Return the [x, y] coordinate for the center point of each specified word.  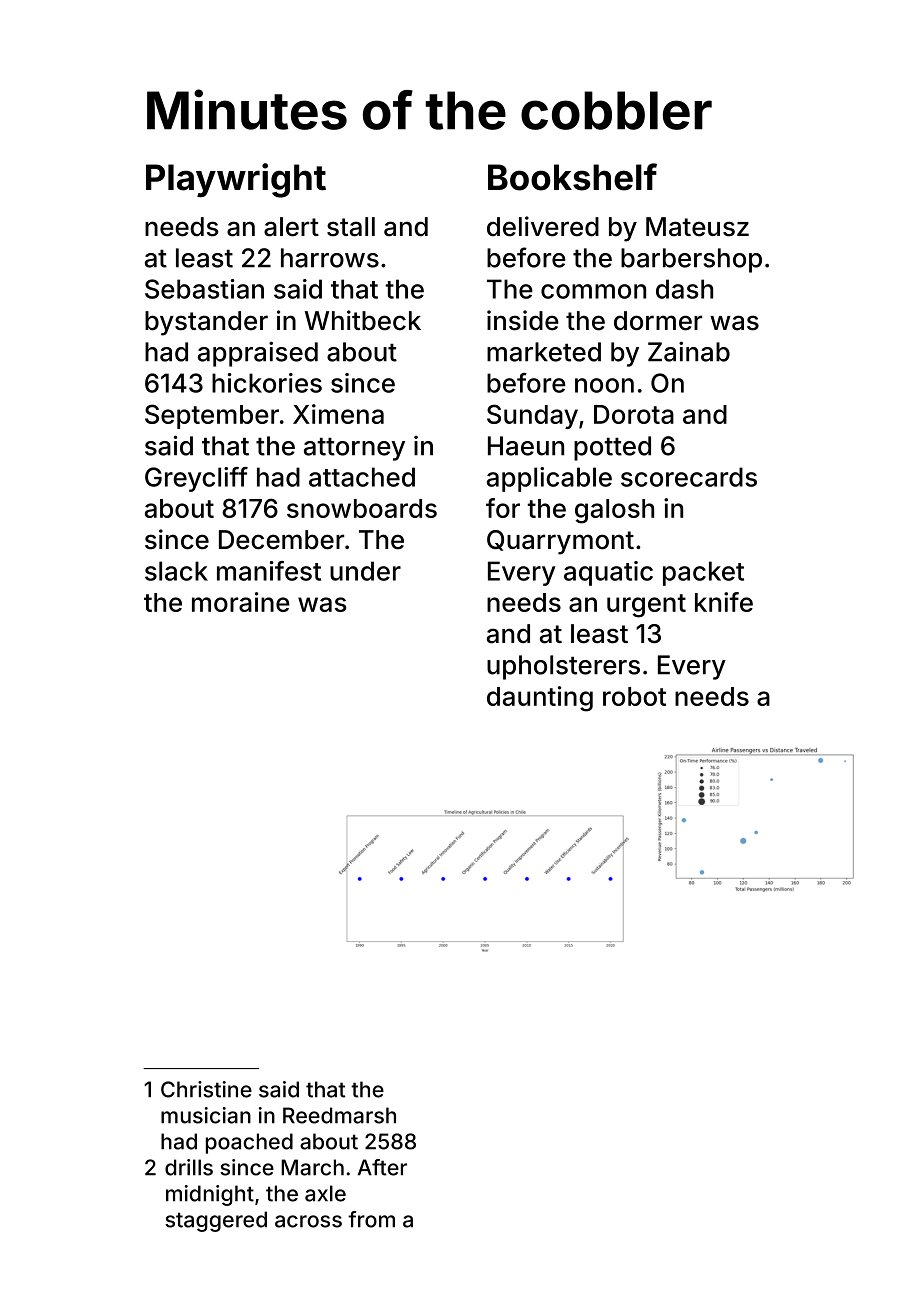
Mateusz [697, 227]
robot [634, 696]
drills [189, 1167]
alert [291, 227]
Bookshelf [572, 177]
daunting [540, 699]
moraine [241, 602]
